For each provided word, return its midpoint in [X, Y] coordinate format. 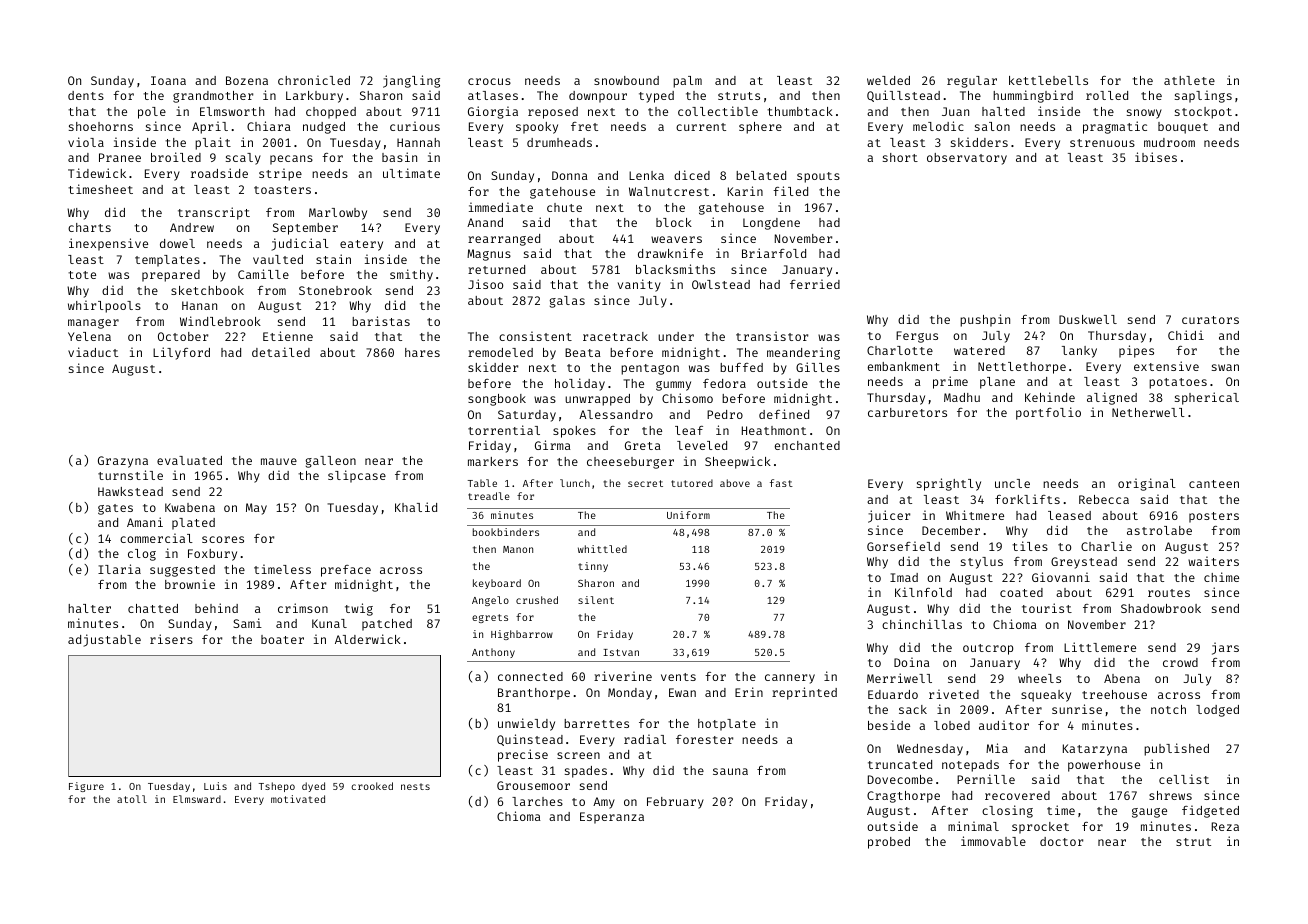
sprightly [949, 484]
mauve [279, 461]
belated [761, 175]
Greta [643, 445]
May [256, 509]
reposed [553, 113]
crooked [372, 786]
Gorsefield [903, 546]
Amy [604, 803]
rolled [1107, 95]
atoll [132, 799]
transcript [214, 213]
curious [415, 126]
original [1147, 484]
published [1176, 749]
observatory [967, 159]
